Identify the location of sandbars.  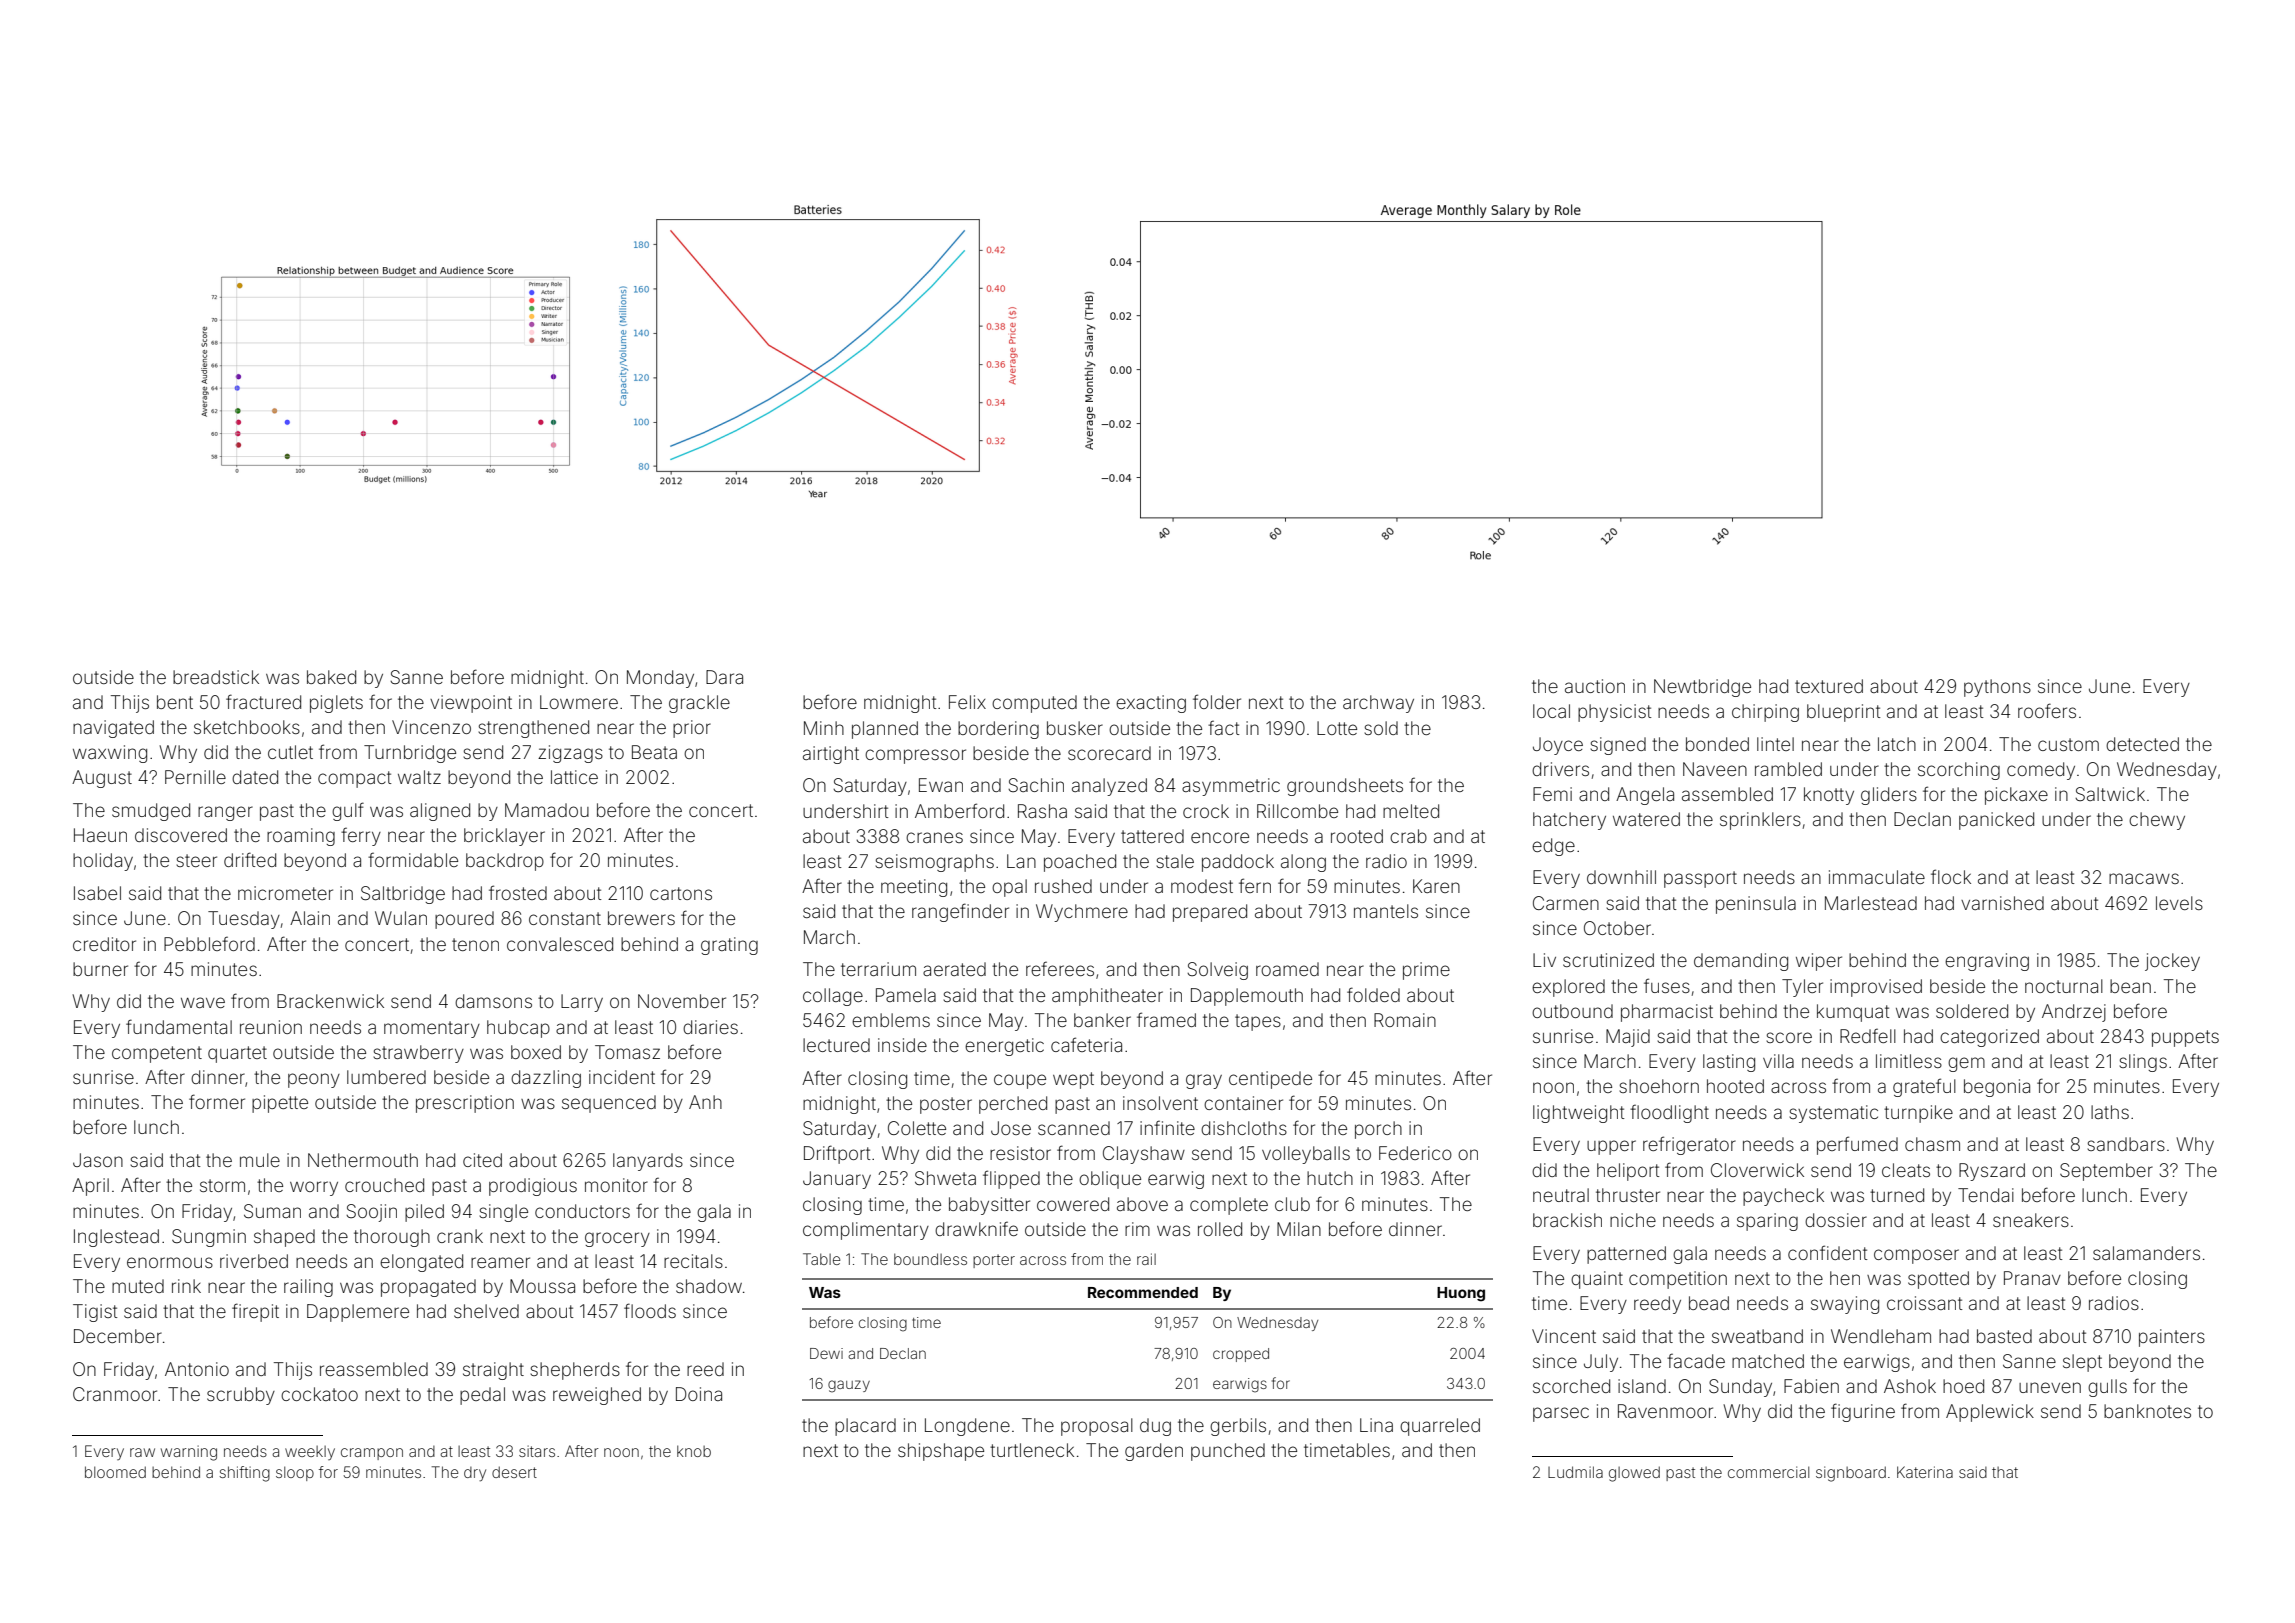
(2126, 1144).
